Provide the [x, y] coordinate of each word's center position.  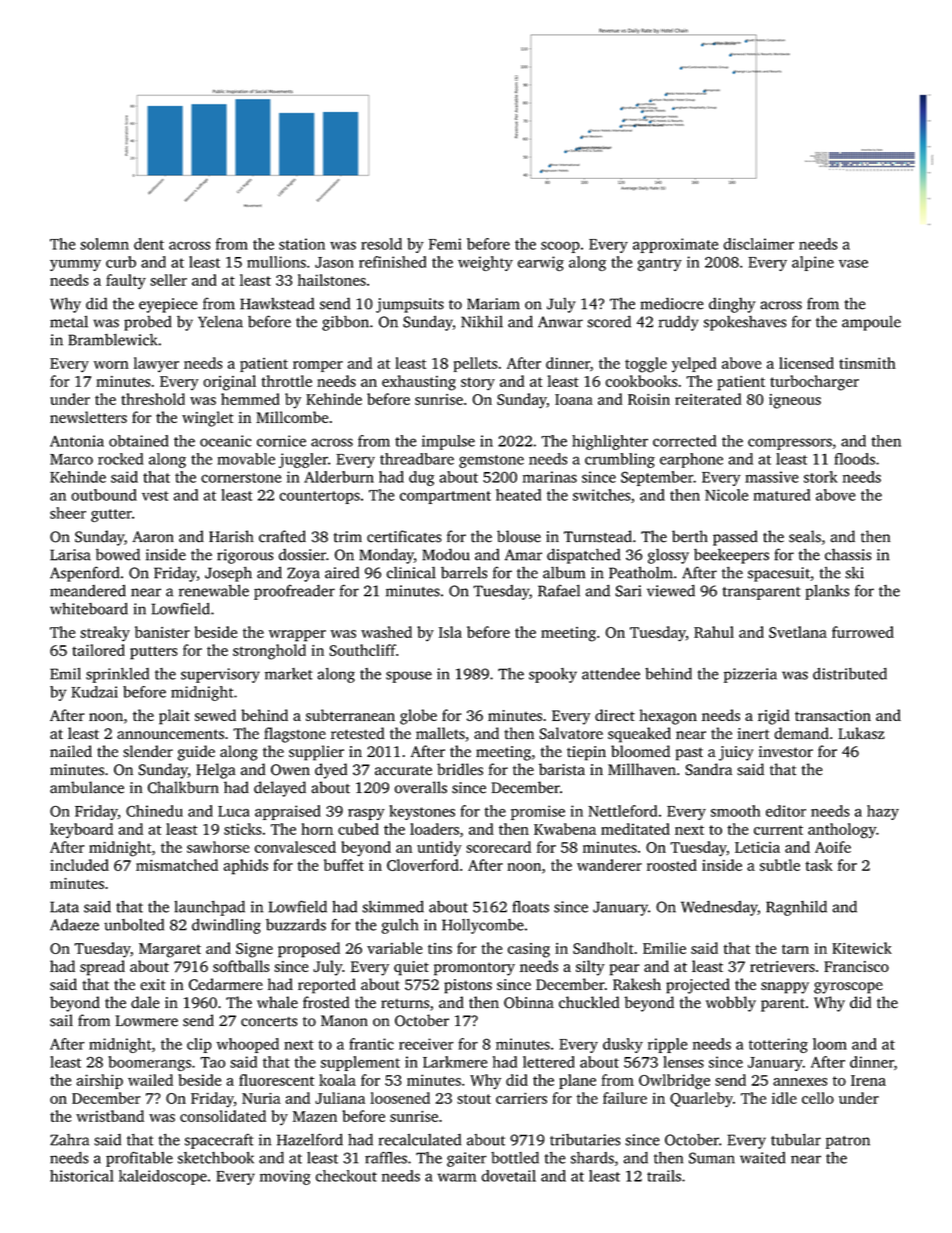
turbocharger [814, 383]
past [689, 754]
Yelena [220, 321]
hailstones [332, 280]
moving [285, 1177]
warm [457, 1177]
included [79, 865]
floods [854, 459]
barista [562, 769]
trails [664, 1176]
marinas [550, 477]
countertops [319, 497]
